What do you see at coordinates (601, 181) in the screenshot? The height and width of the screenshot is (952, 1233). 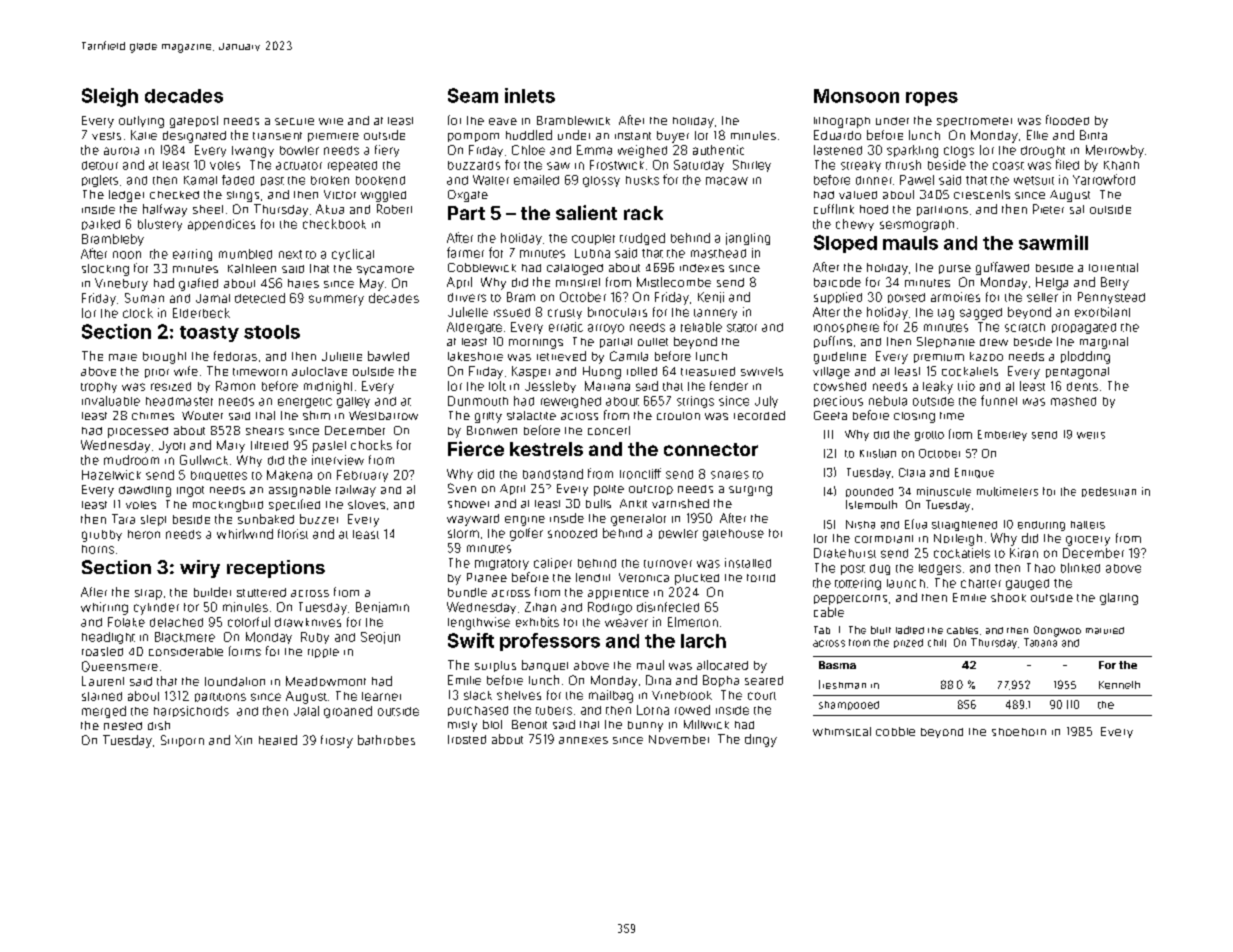 I see `glossy` at bounding box center [601, 181].
